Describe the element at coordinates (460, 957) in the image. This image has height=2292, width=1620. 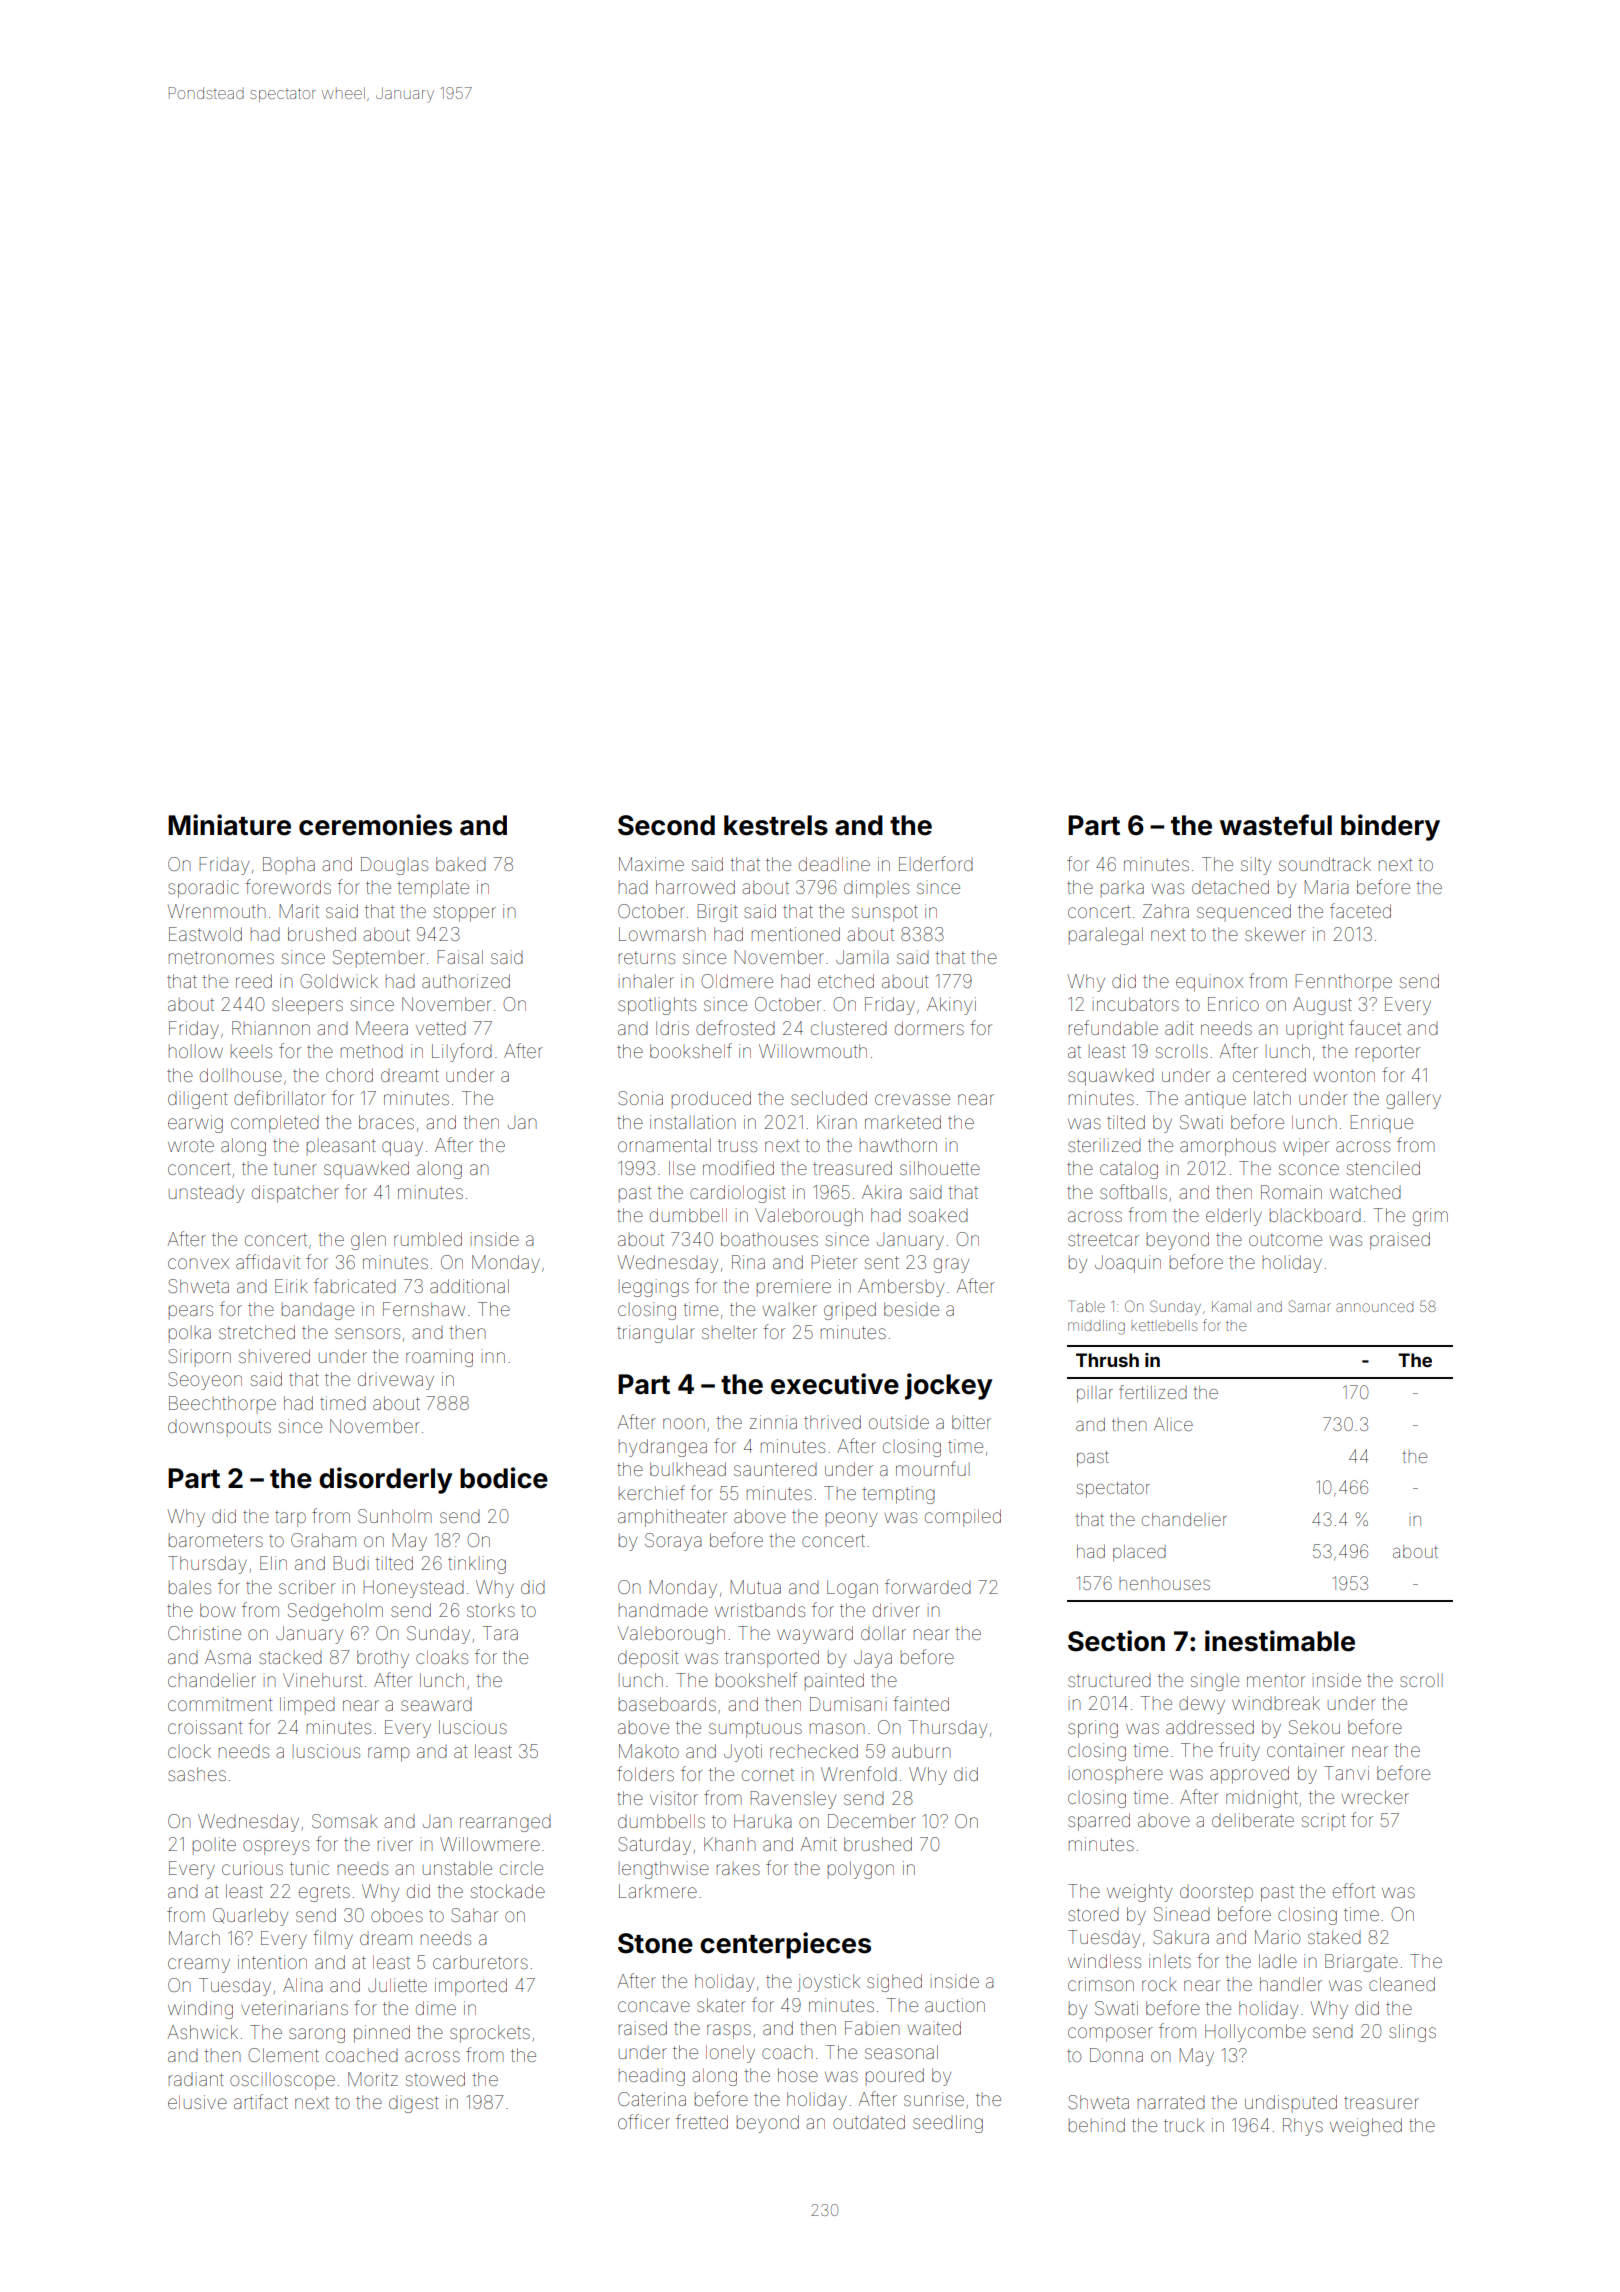
I see `Faisal` at that location.
